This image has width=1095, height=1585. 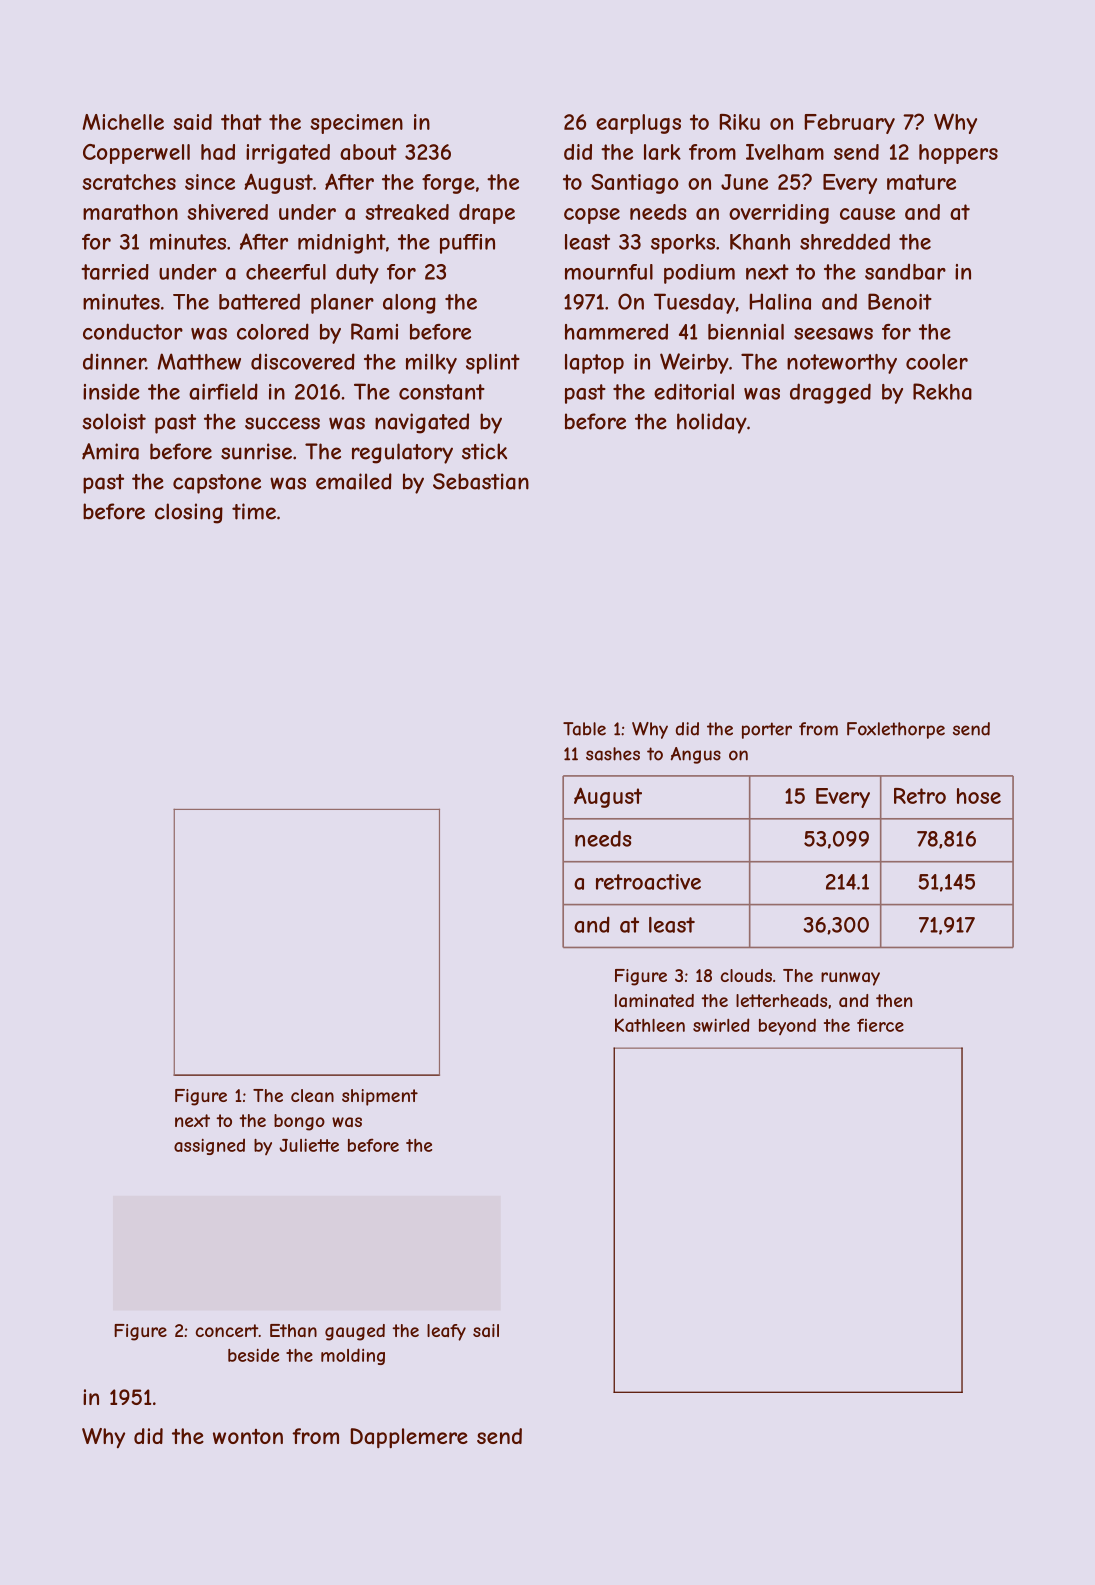 I want to click on stick, so click(x=484, y=451).
